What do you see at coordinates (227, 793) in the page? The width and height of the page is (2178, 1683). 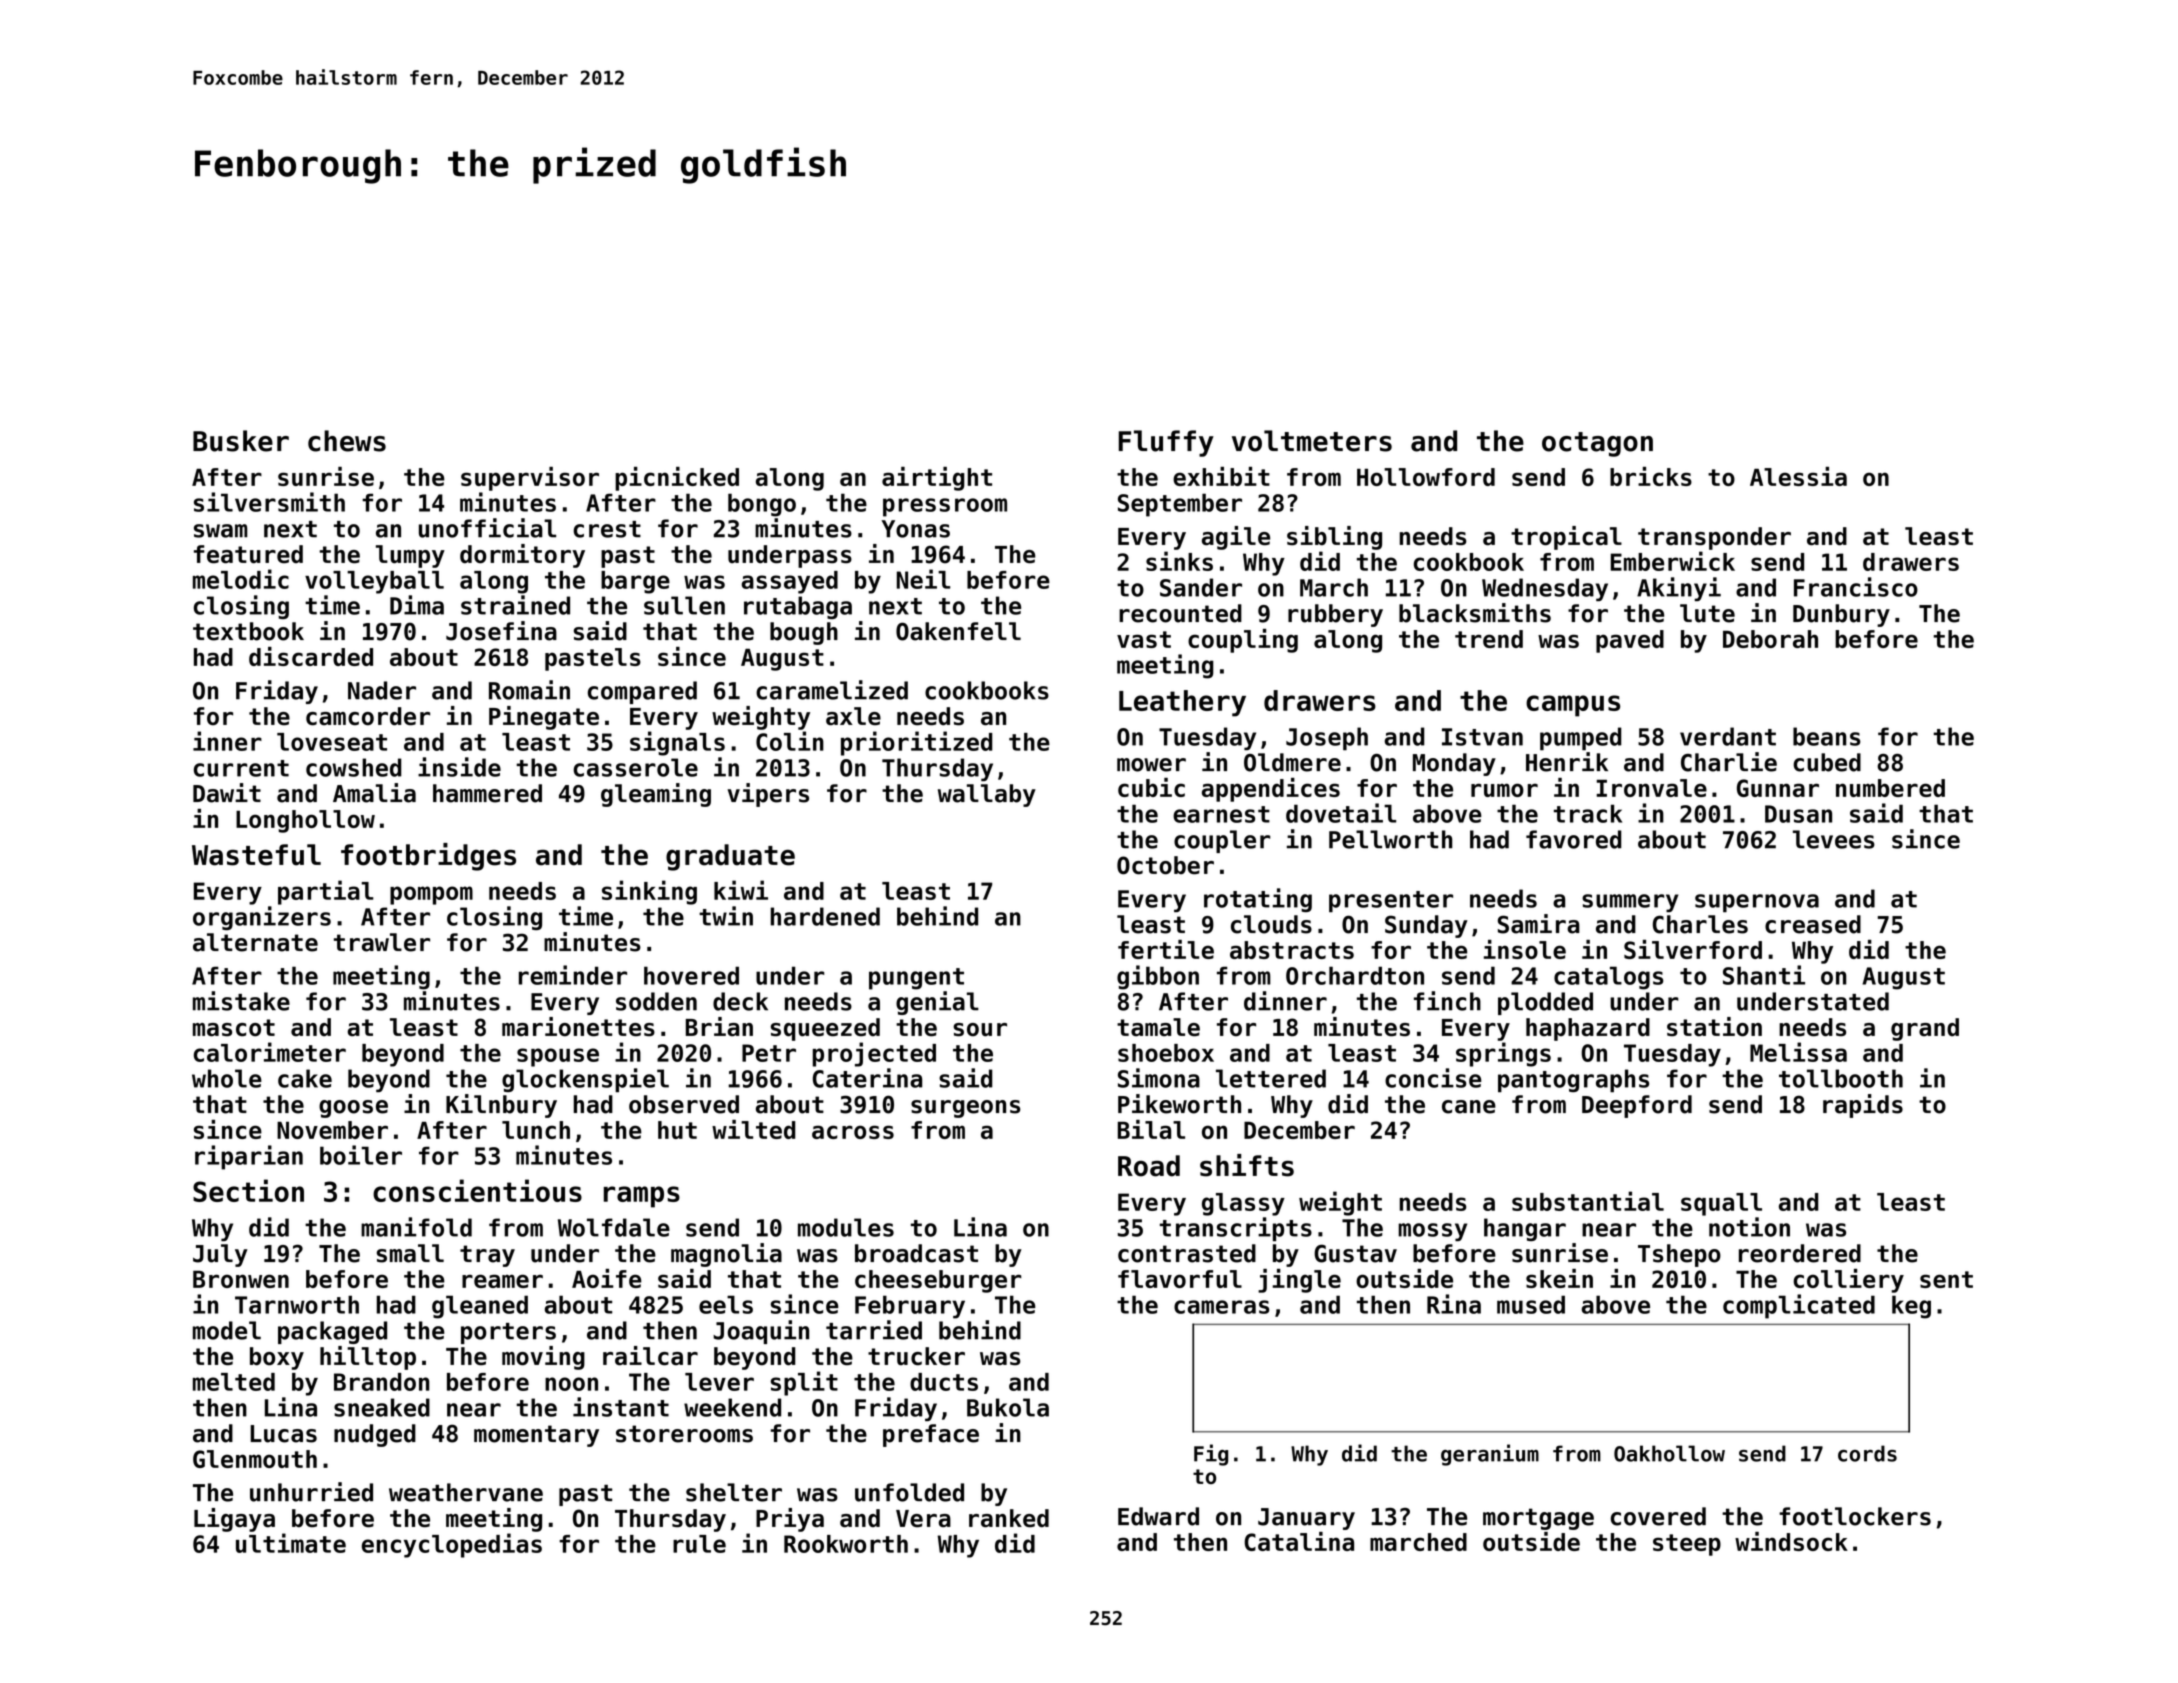 I see `Dawit` at bounding box center [227, 793].
